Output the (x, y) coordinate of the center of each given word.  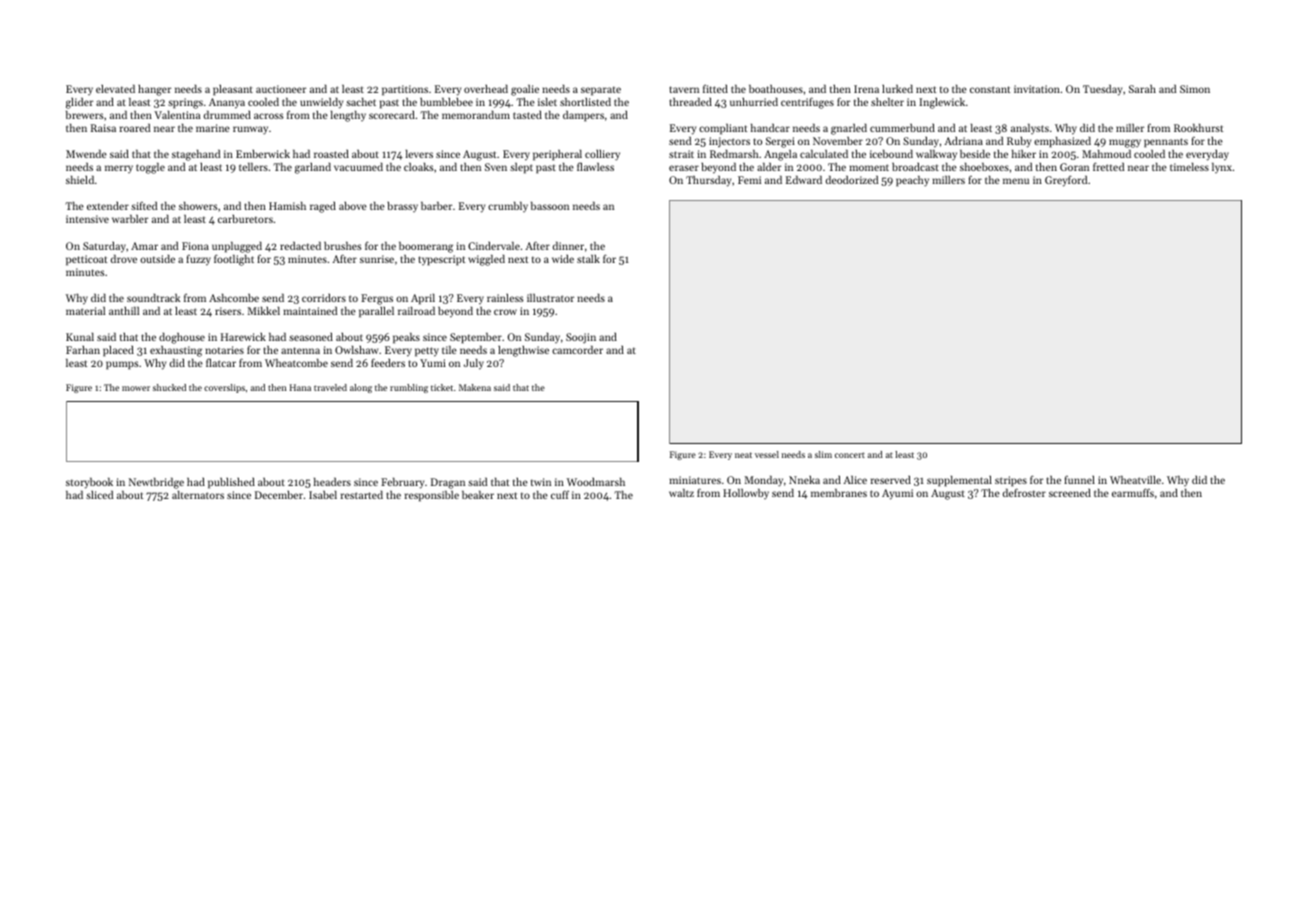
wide (563, 259)
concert (850, 455)
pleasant (233, 90)
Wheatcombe (296, 363)
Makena (475, 387)
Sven (496, 167)
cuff (560, 494)
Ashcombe (234, 298)
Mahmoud (1106, 154)
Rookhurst (1199, 128)
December (279, 495)
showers (198, 206)
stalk (588, 259)
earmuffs (1133, 492)
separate (601, 91)
